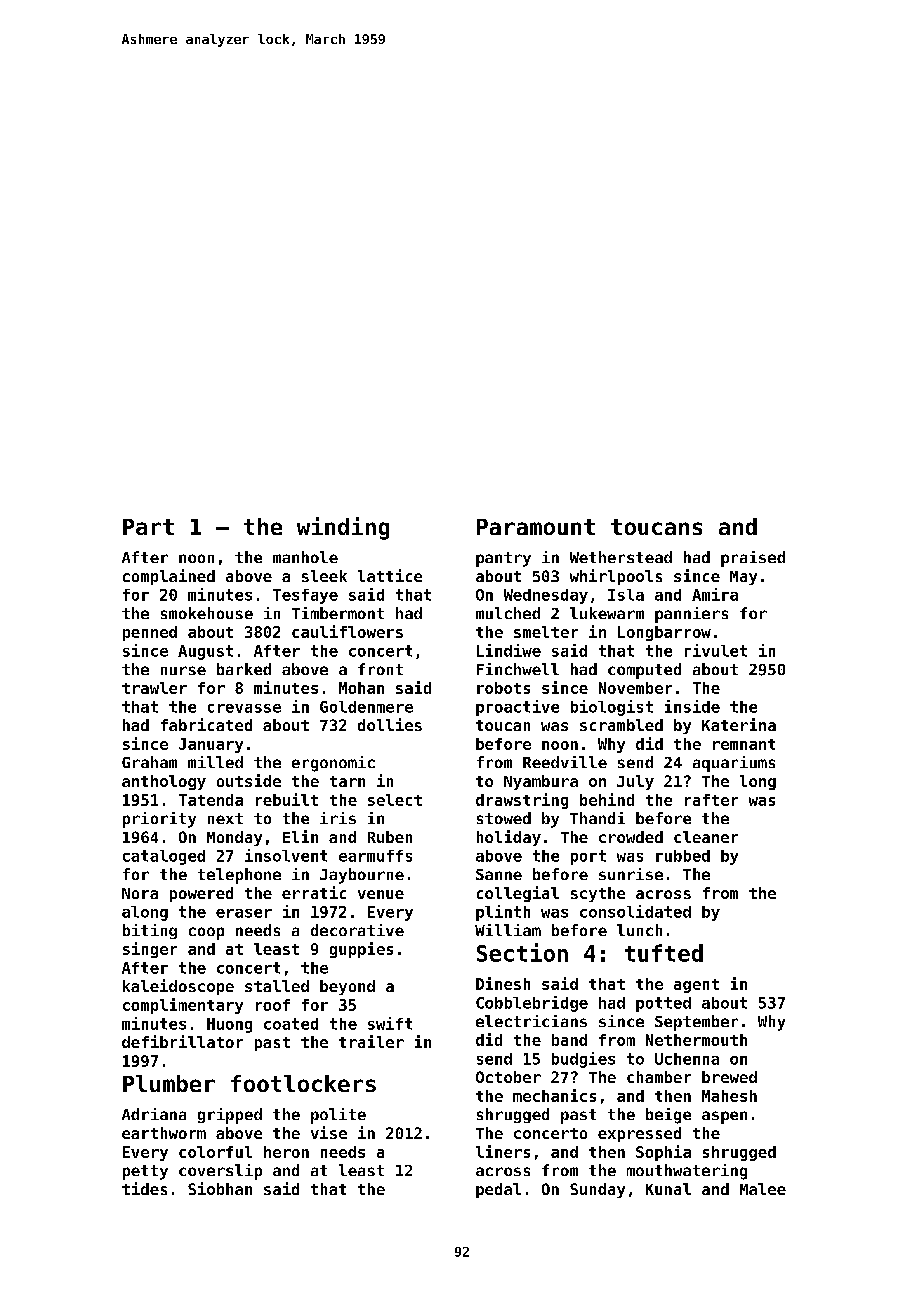  What do you see at coordinates (664, 953) in the screenshot?
I see `tufted` at bounding box center [664, 953].
